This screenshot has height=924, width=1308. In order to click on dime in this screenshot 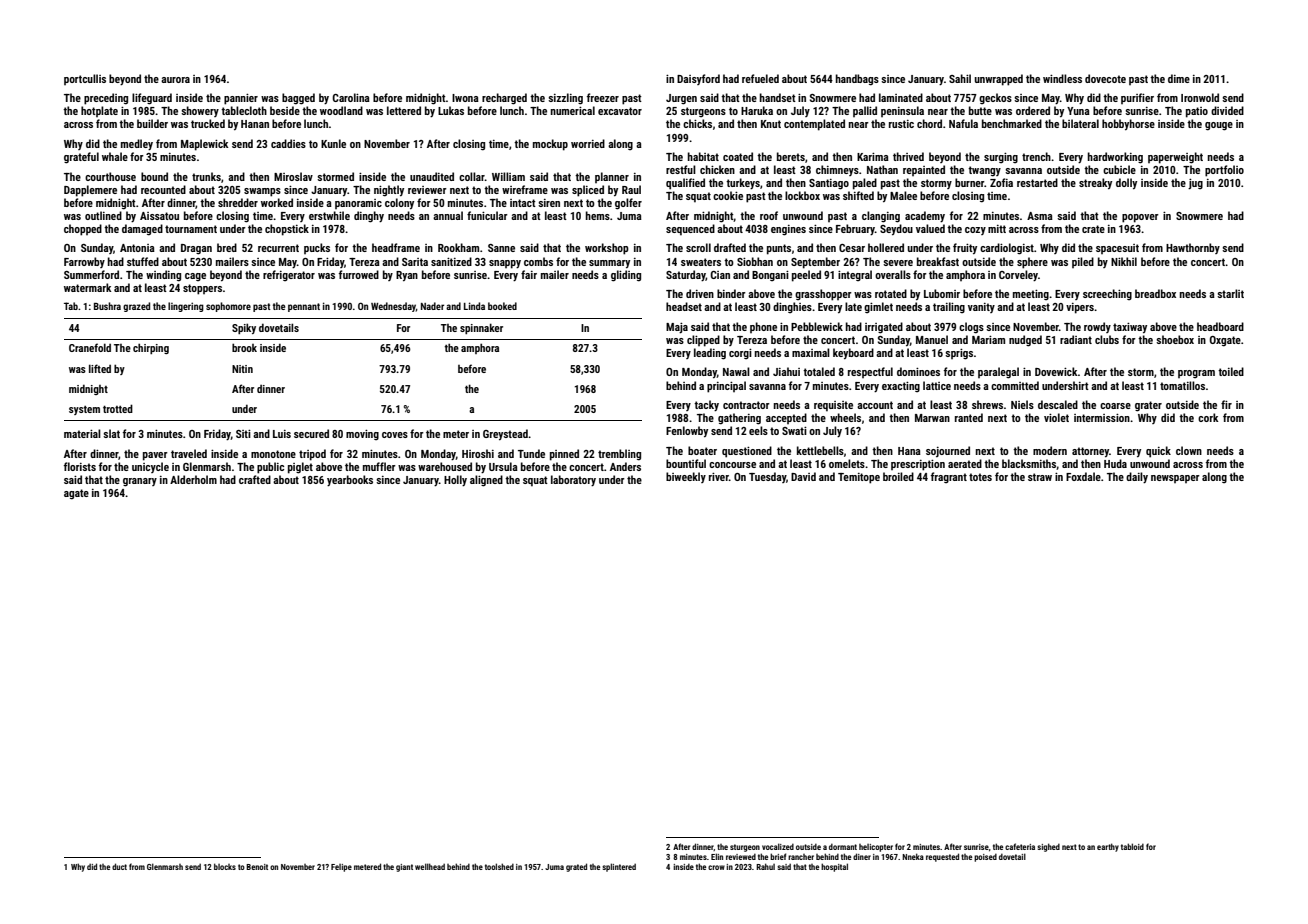, I will do `click(1179, 78)`.
